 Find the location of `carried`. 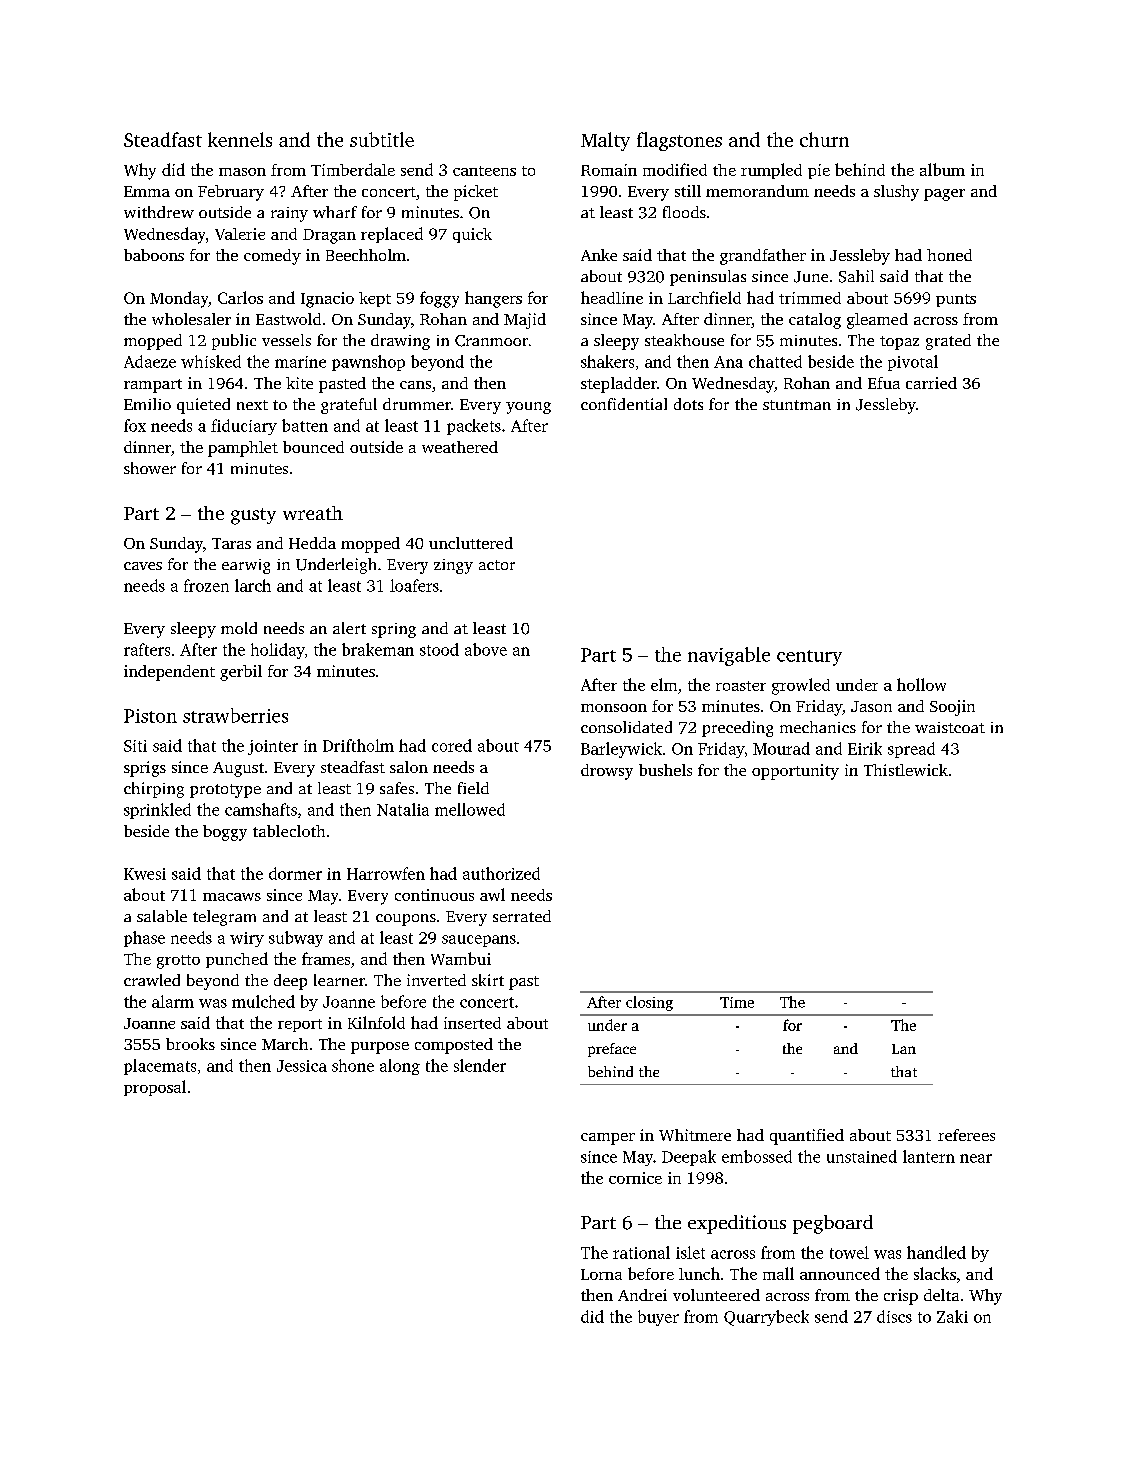

carried is located at coordinates (931, 383).
